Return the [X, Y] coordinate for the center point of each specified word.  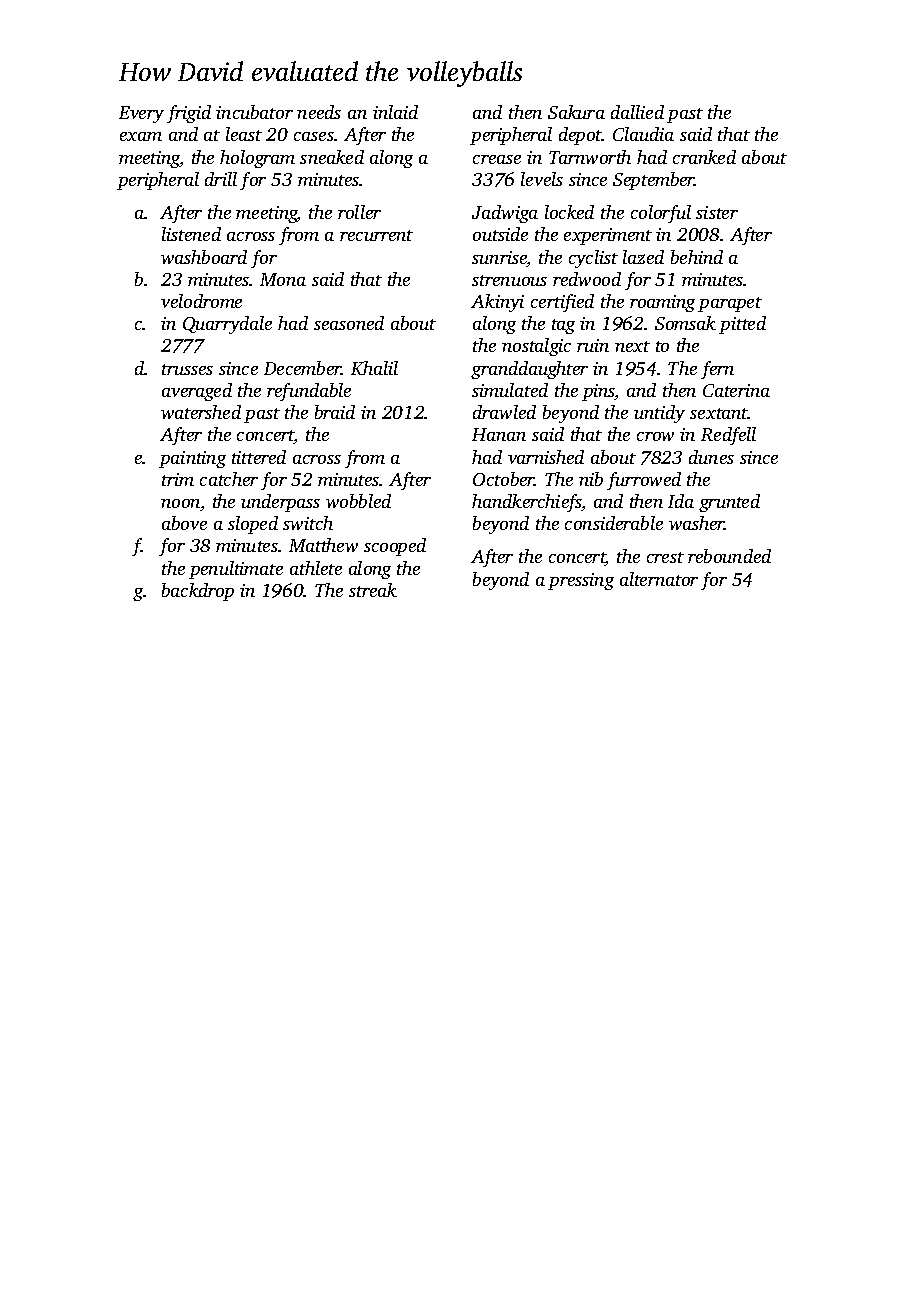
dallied [637, 112]
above [184, 523]
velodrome [201, 301]
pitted [742, 325]
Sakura [576, 112]
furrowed [644, 481]
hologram [257, 159]
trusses [187, 369]
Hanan [499, 434]
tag [563, 326]
